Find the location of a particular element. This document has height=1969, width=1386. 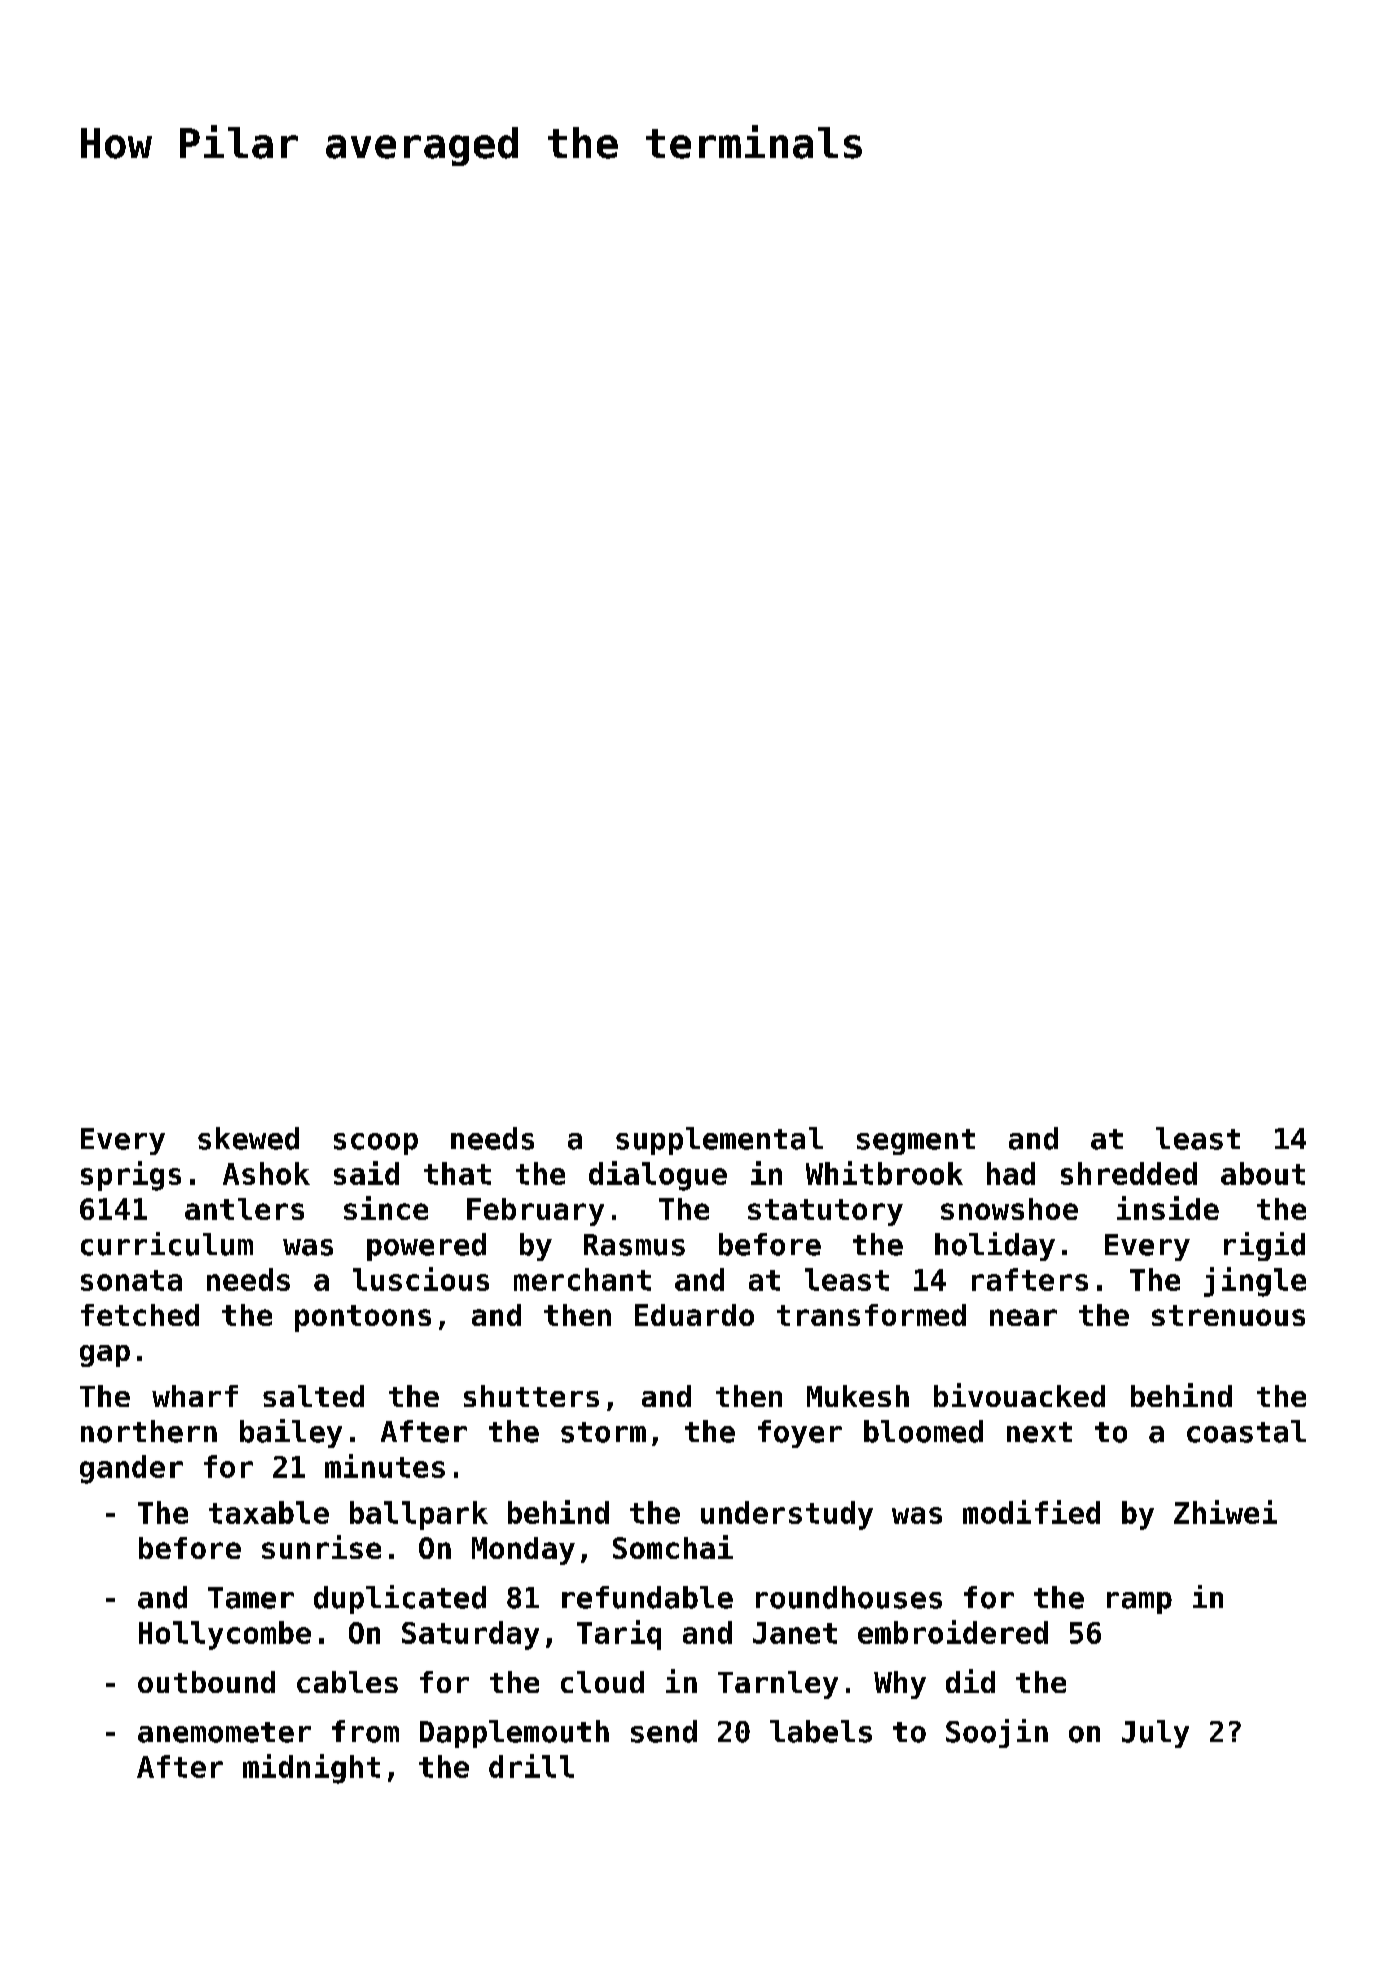

coastal is located at coordinates (1246, 1431).
